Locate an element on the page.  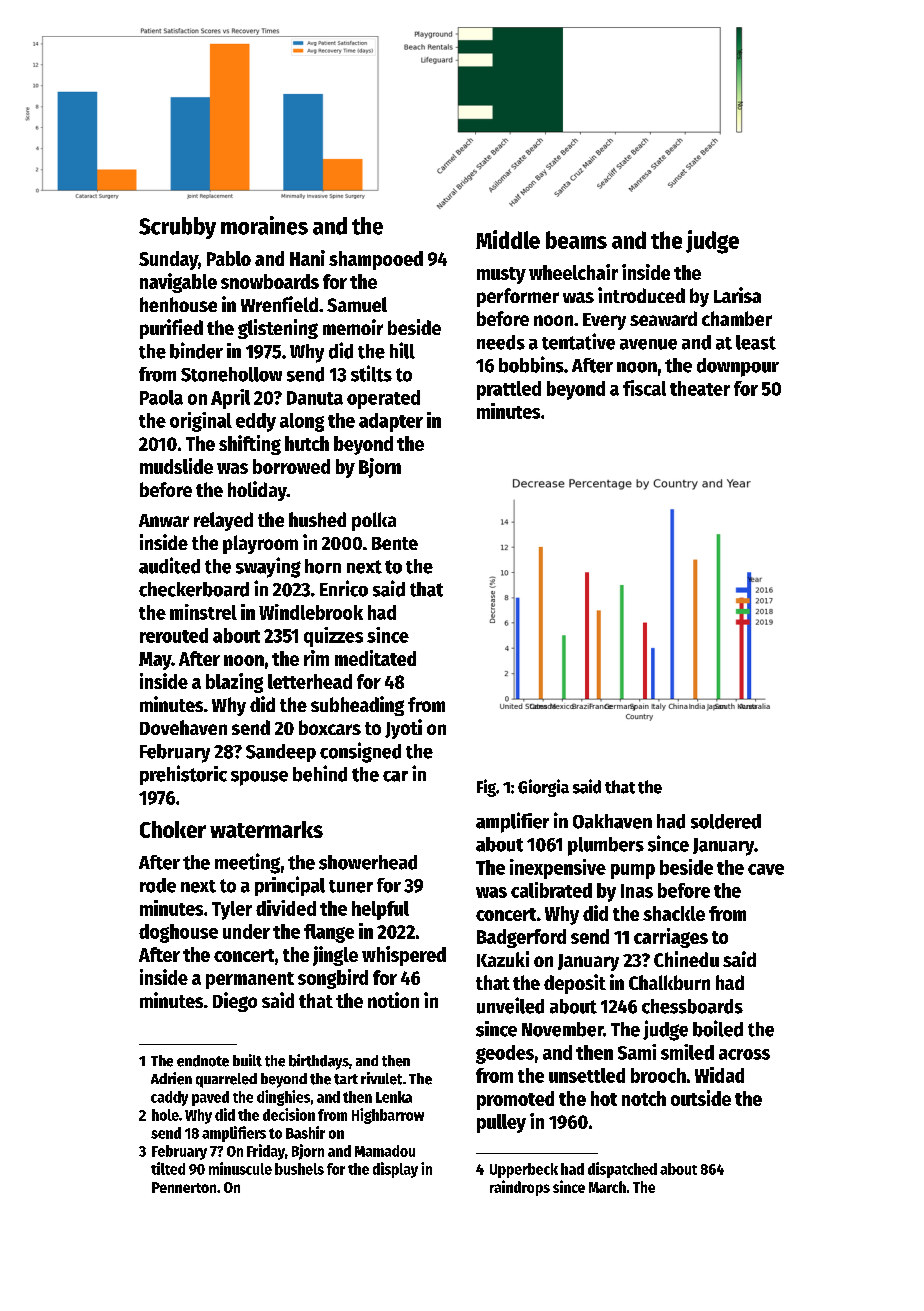
Middle is located at coordinates (508, 239).
